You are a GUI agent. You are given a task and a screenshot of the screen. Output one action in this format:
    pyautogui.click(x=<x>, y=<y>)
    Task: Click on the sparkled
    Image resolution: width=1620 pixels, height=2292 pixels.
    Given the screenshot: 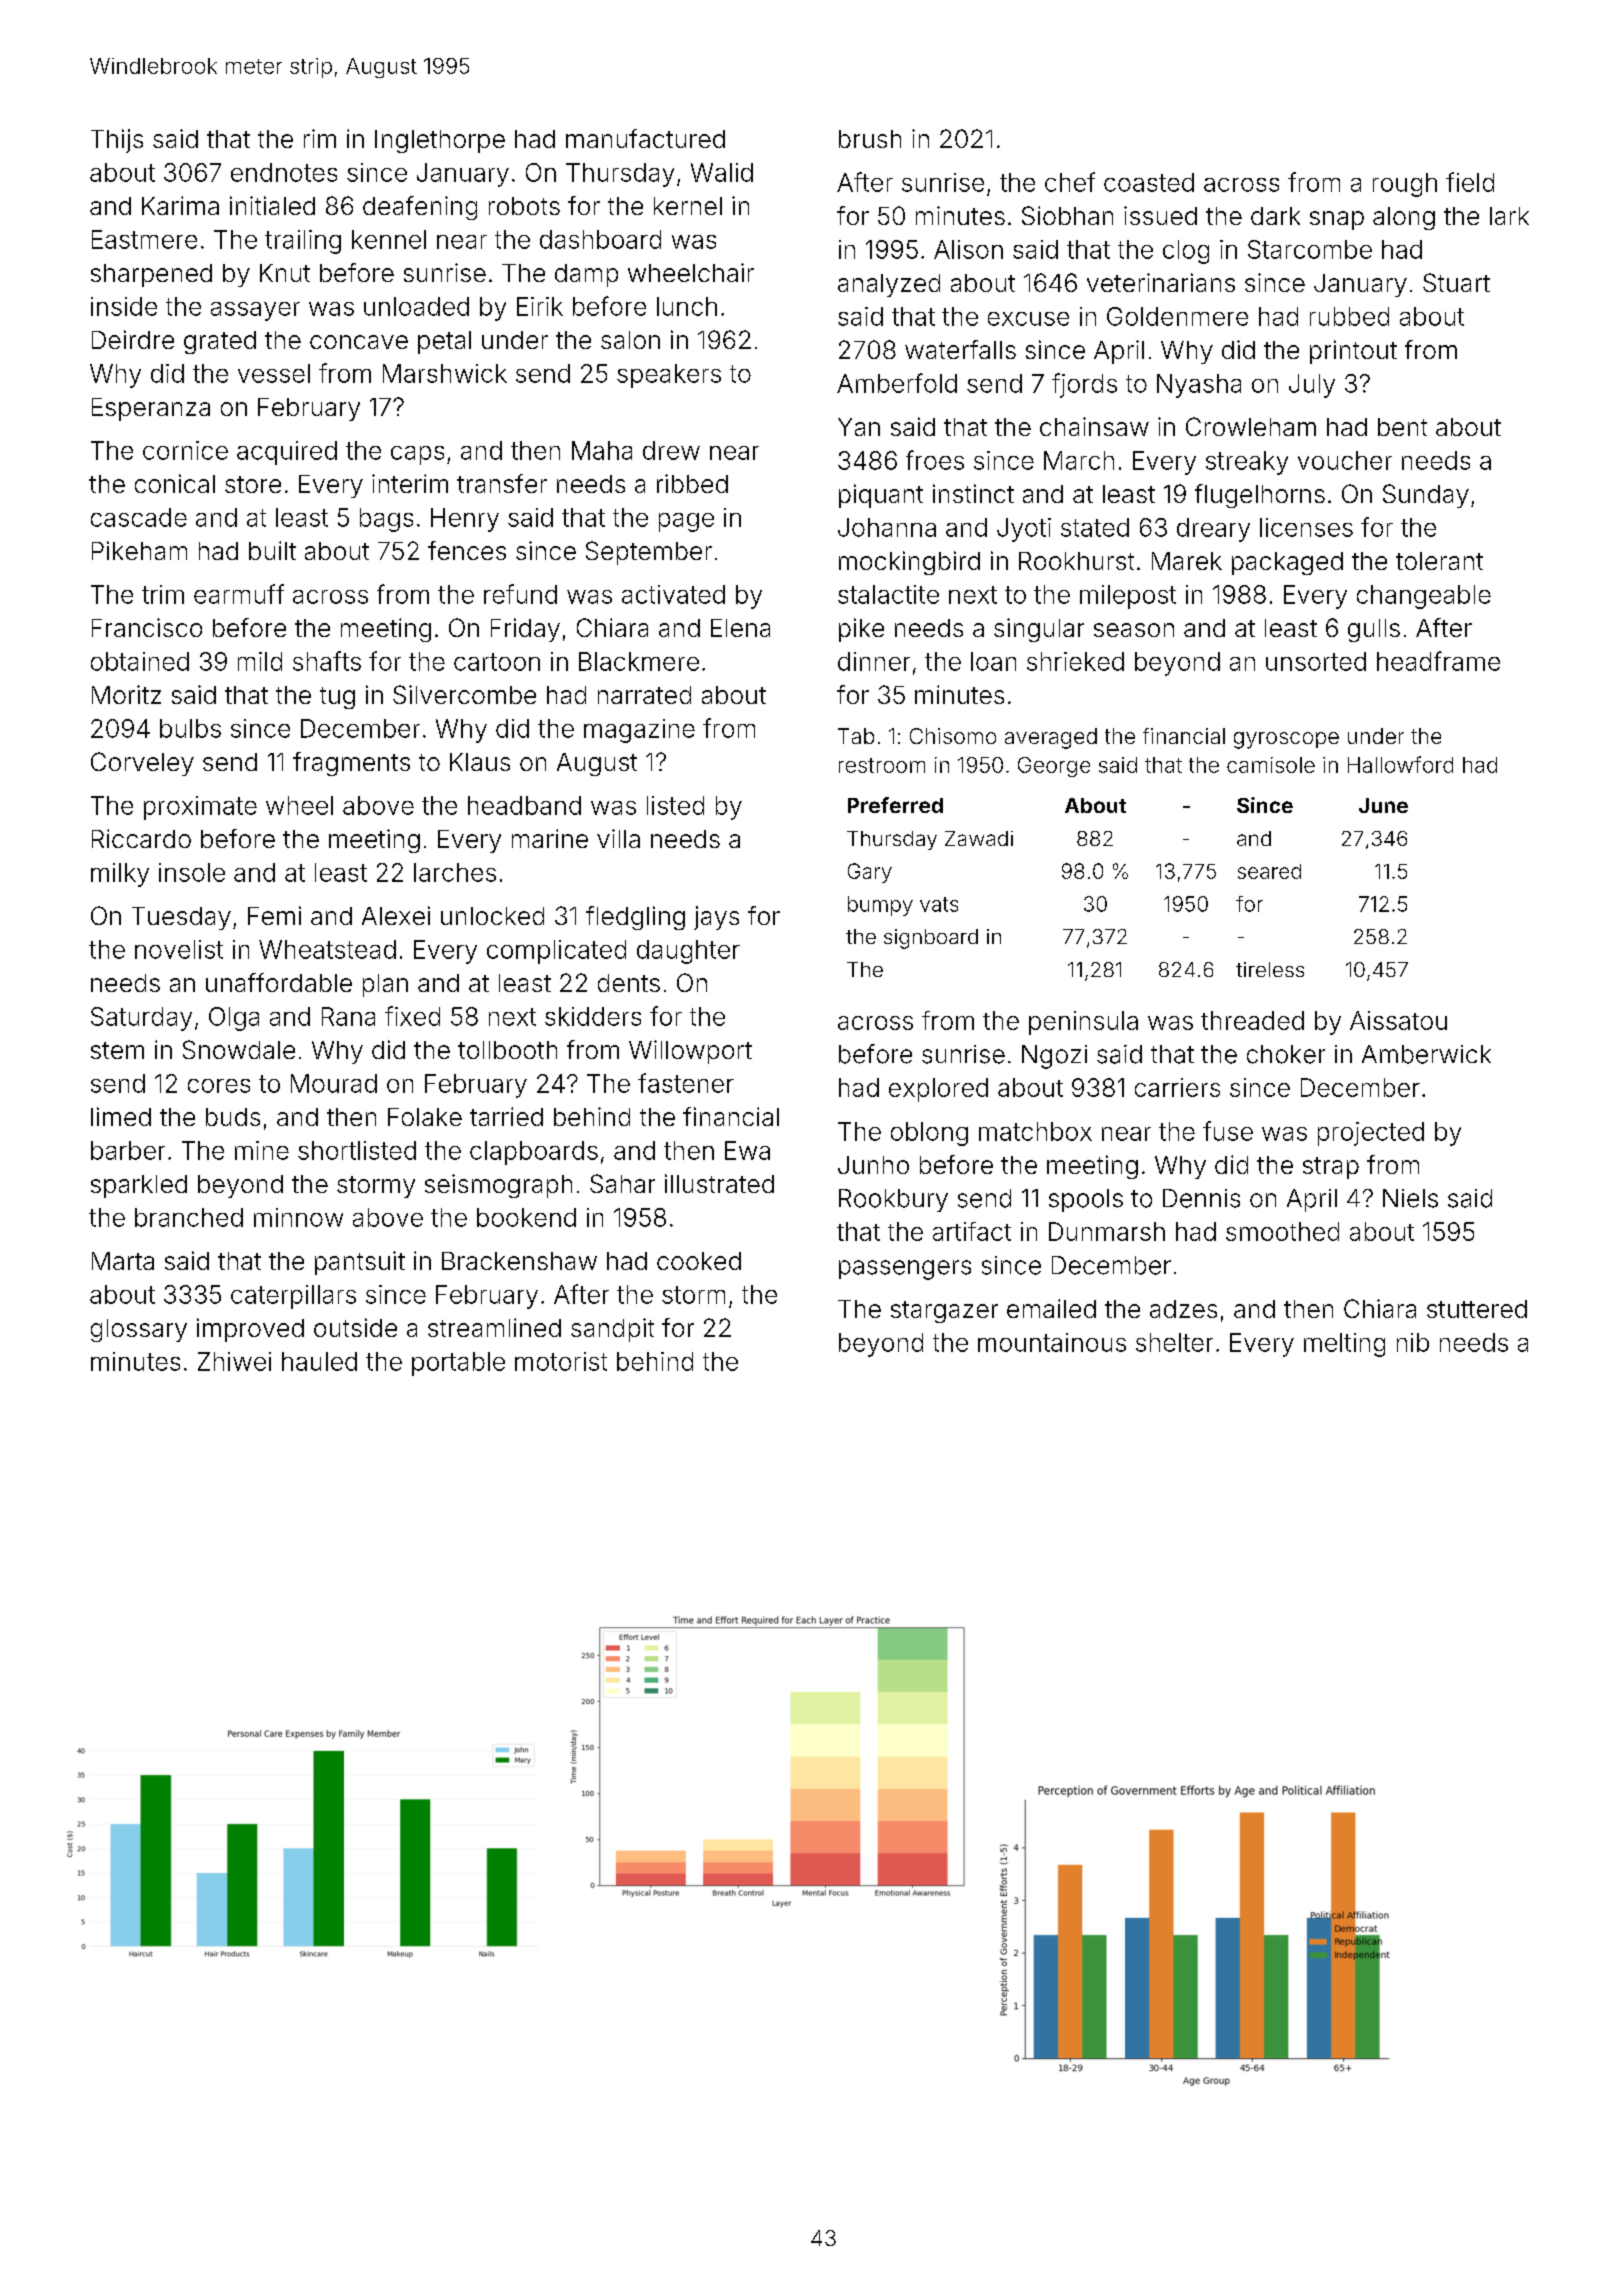 What is the action you would take?
    pyautogui.click(x=139, y=1186)
